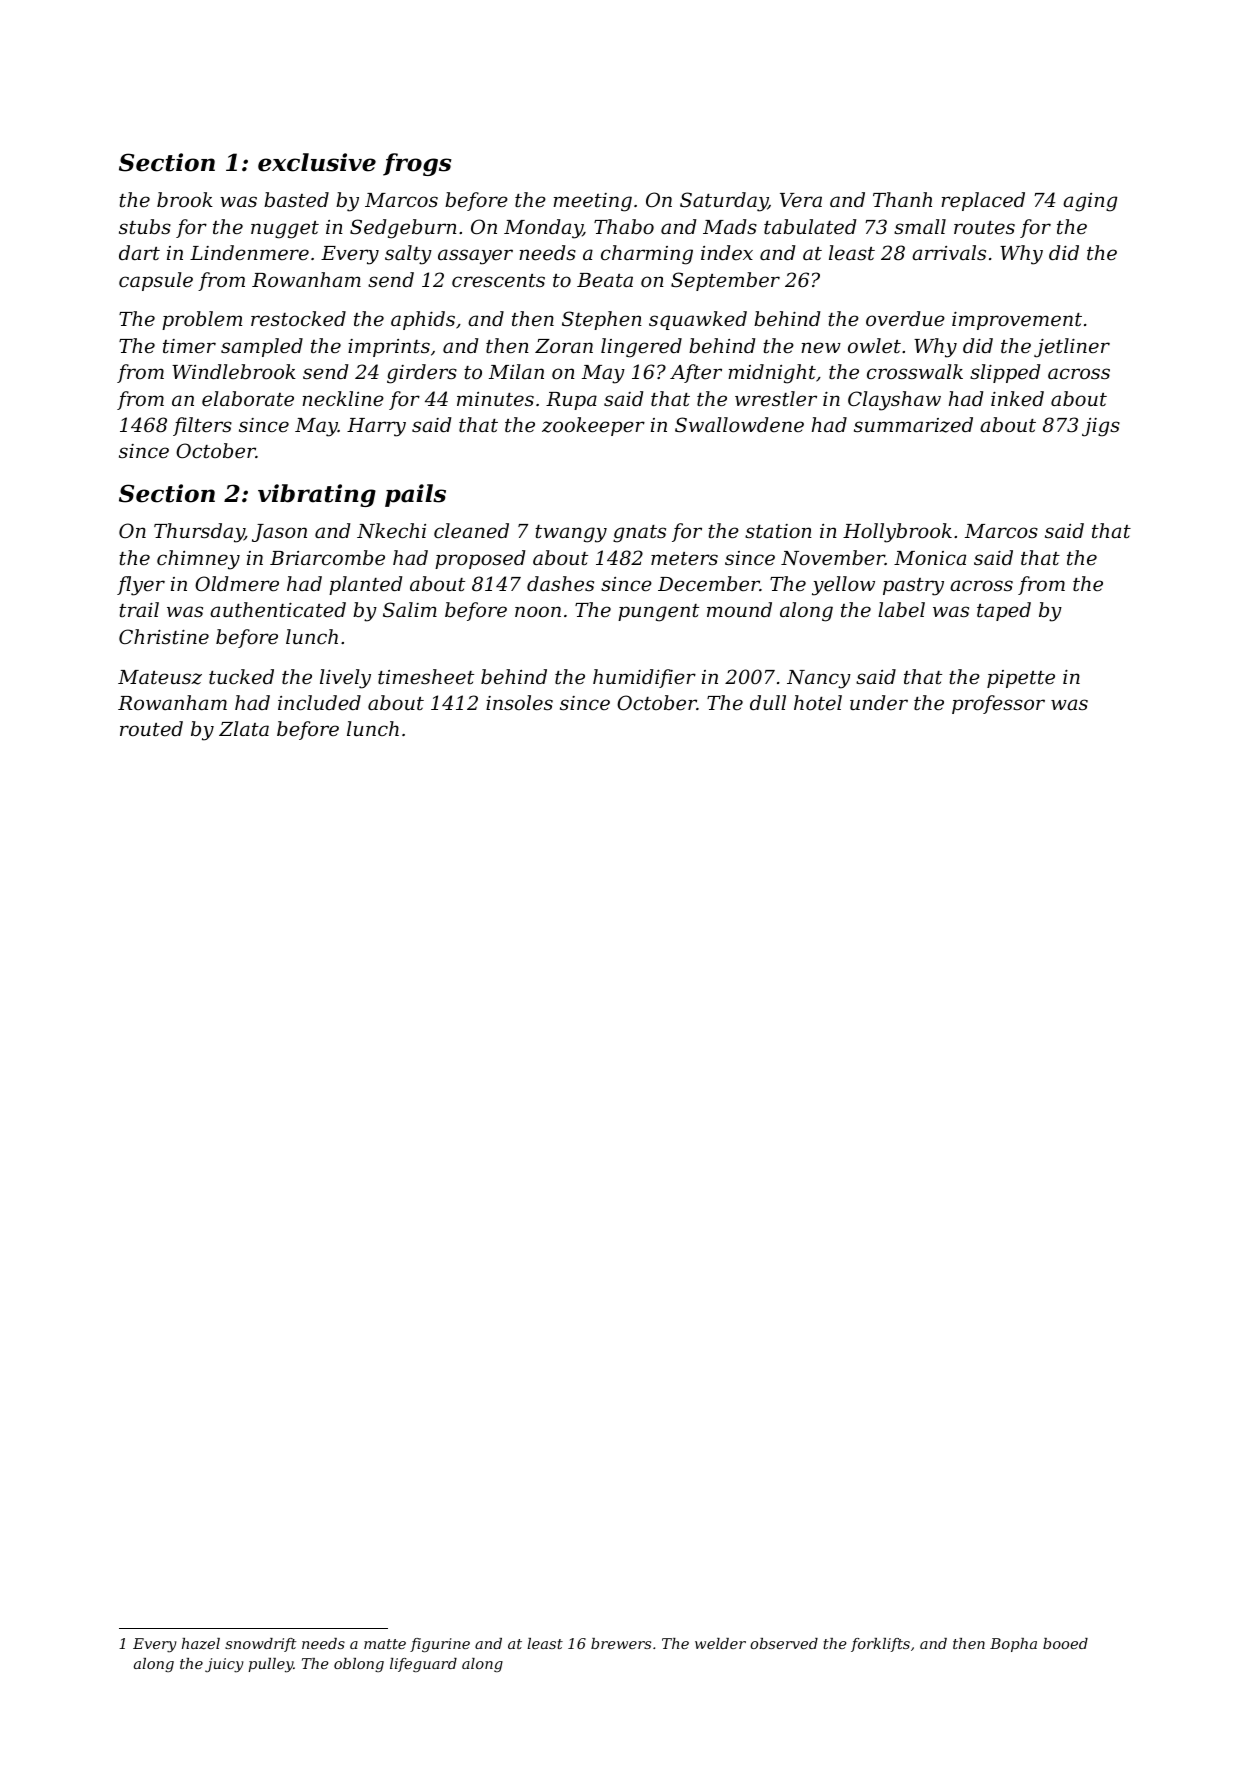 This image has width=1250, height=1768. What do you see at coordinates (224, 1665) in the image?
I see `juicy` at bounding box center [224, 1665].
